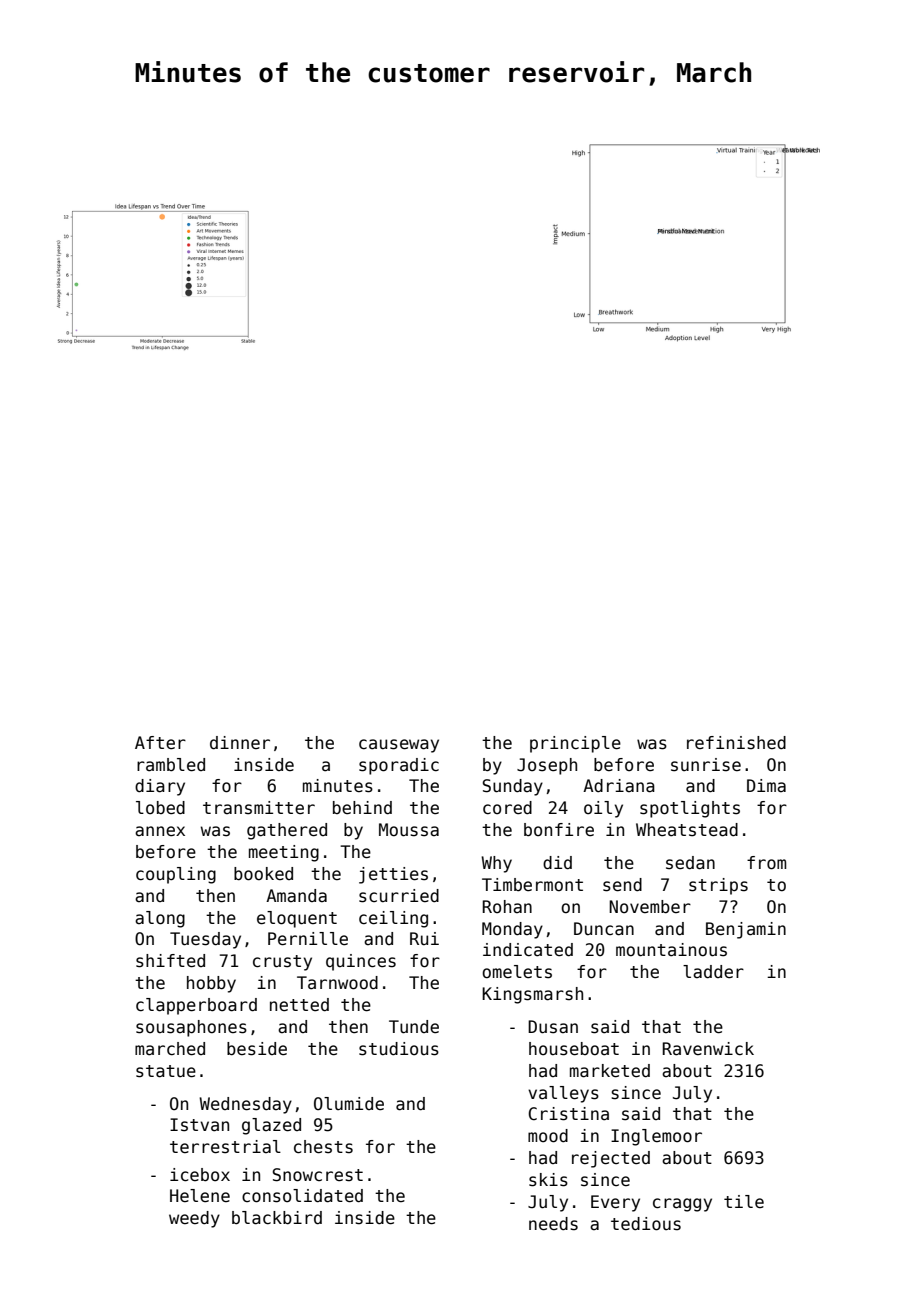  Describe the element at coordinates (528, 950) in the image. I see `indicated` at that location.
